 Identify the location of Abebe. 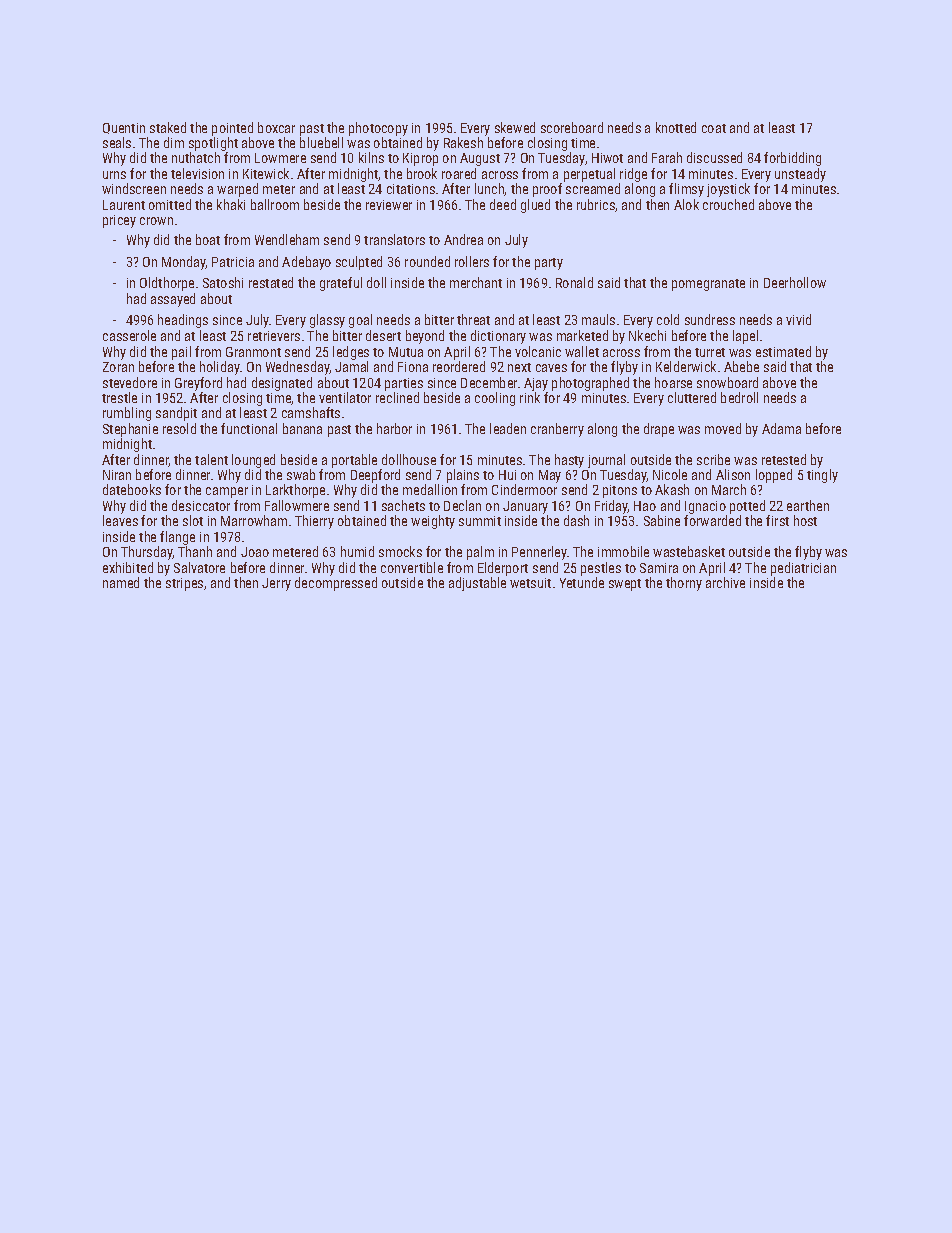
(741, 366).
